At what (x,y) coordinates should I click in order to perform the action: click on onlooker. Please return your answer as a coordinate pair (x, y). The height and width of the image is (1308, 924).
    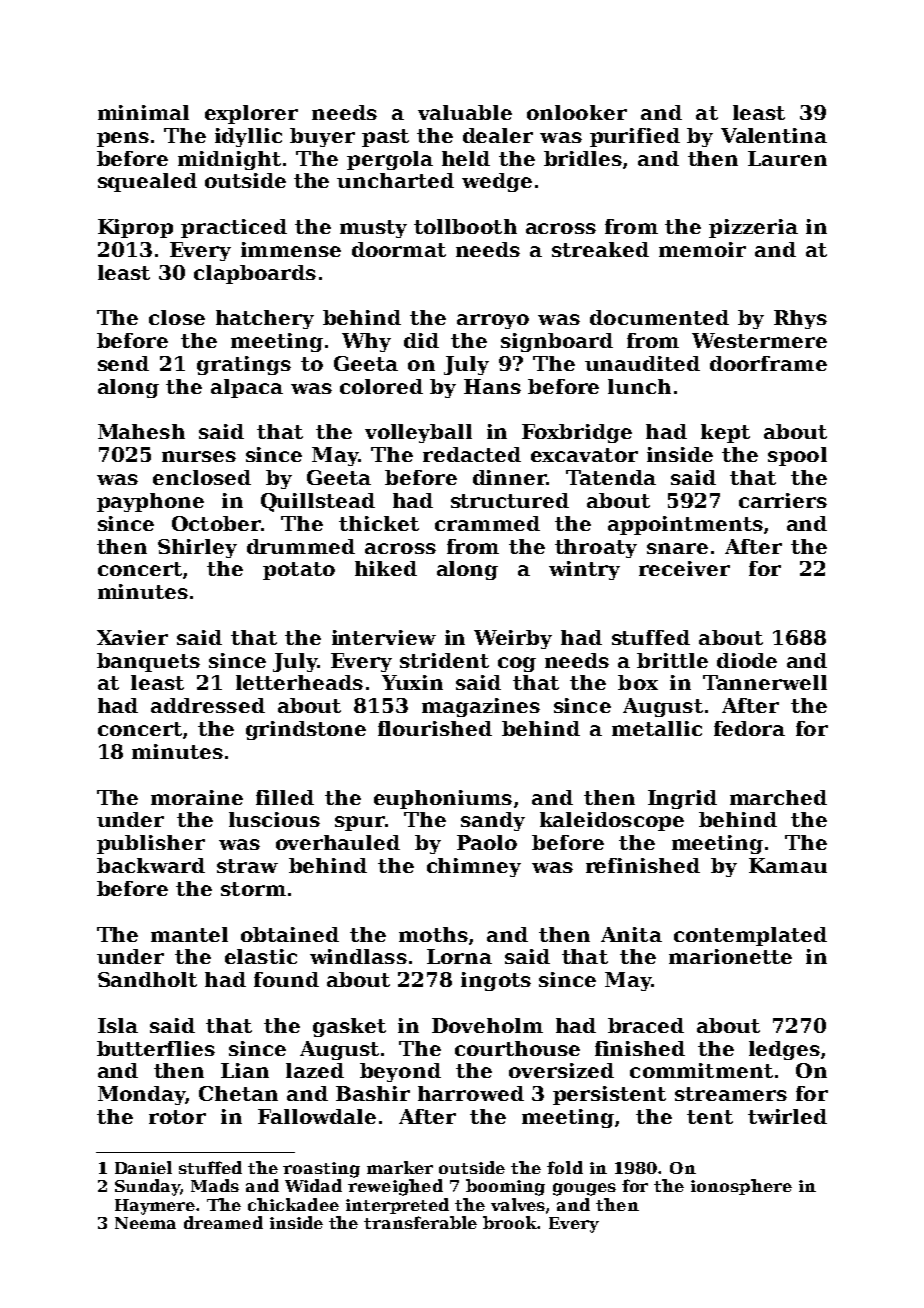
    Looking at the image, I should click on (577, 112).
